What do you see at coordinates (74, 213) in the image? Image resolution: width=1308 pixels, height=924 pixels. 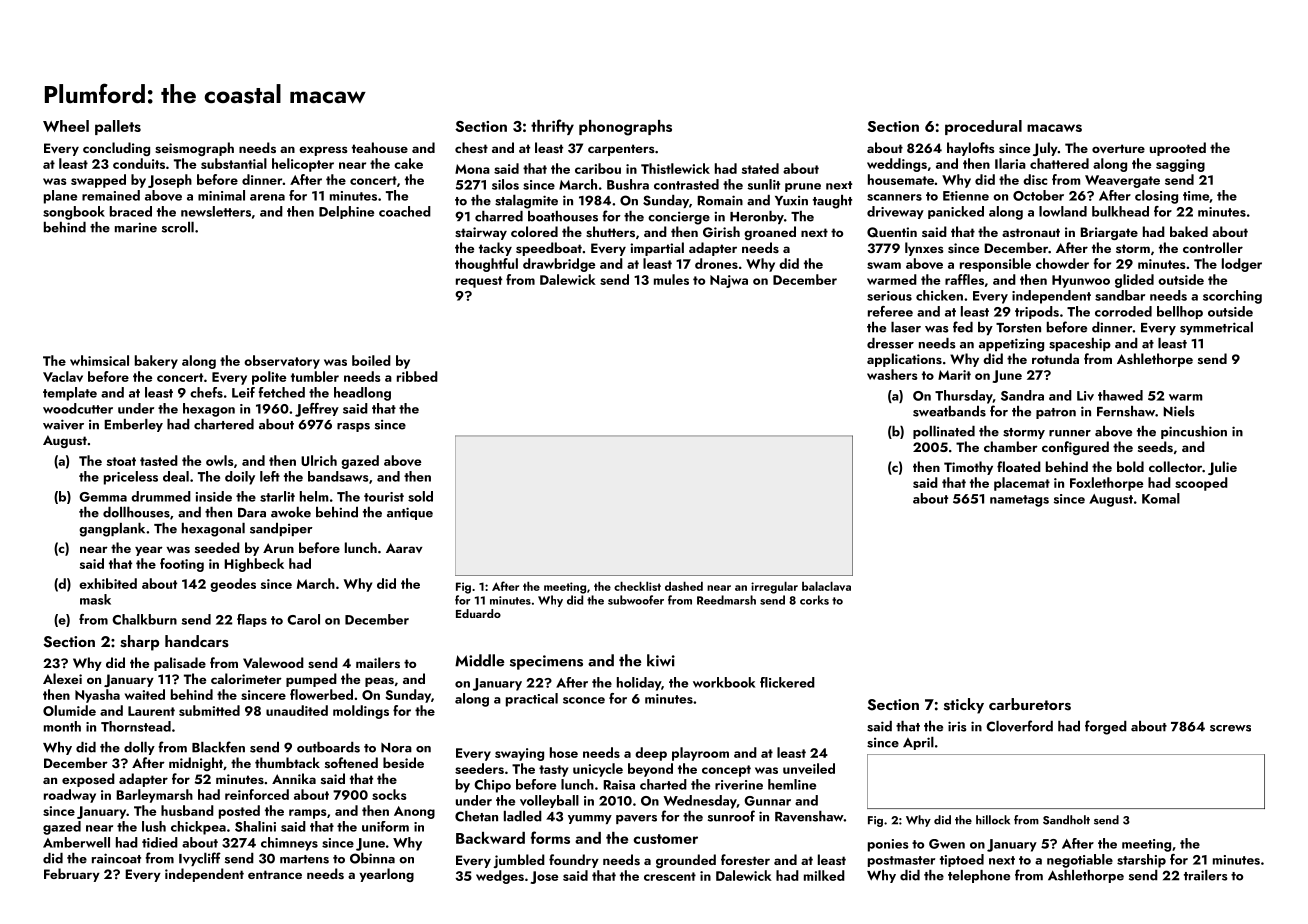 I see `songbook` at bounding box center [74, 213].
